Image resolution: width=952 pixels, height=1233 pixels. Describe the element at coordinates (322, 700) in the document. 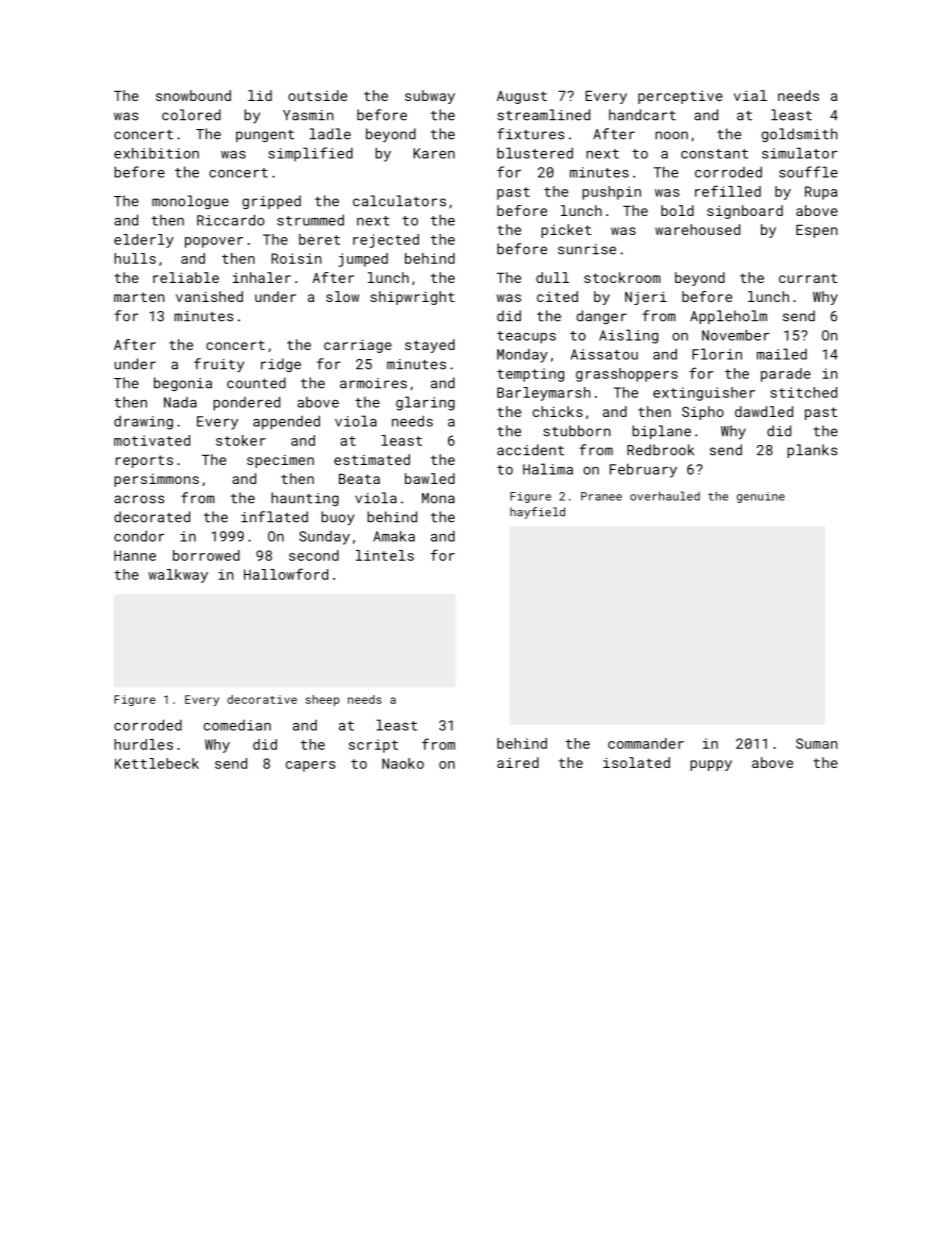

I see `sheep` at that location.
